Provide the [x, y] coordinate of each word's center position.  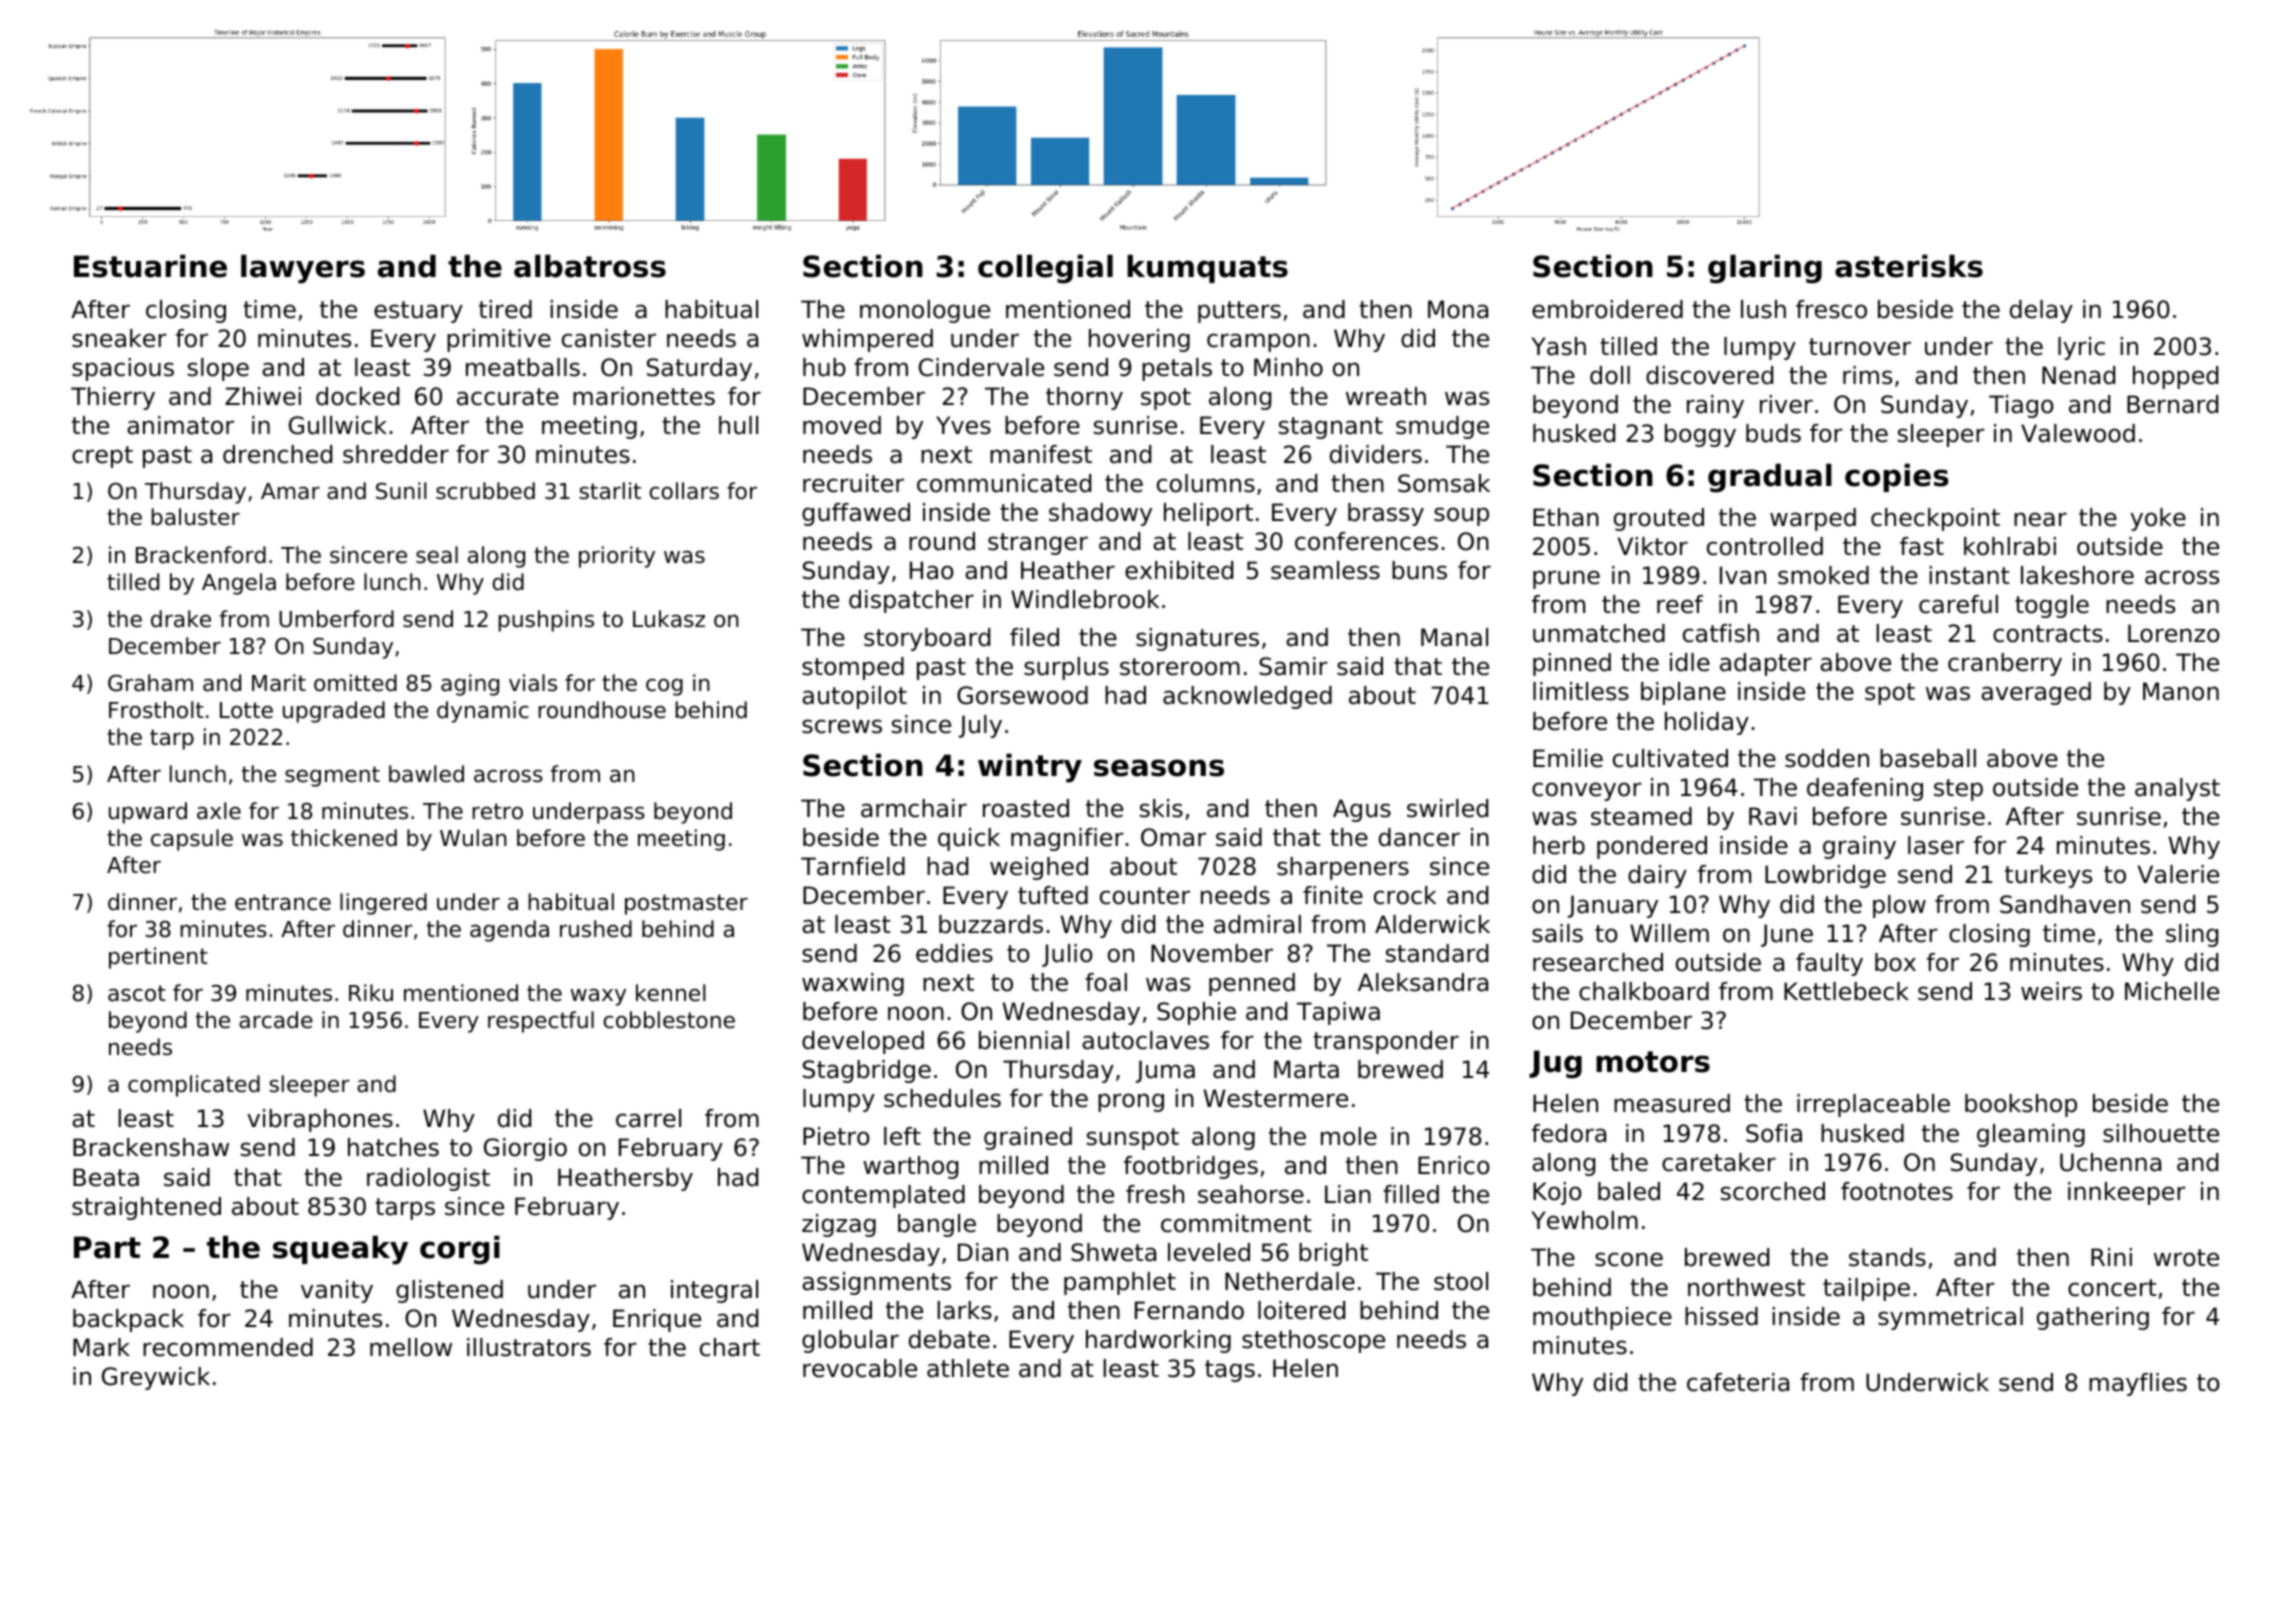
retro [497, 811]
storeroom [1180, 667]
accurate [508, 397]
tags [1230, 1371]
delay [2041, 311]
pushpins [546, 621]
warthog [910, 1167]
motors [1653, 1062]
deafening [1865, 789]
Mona [1458, 309]
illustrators [529, 1347]
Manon [2181, 691]
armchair [914, 808]
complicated [194, 1086]
